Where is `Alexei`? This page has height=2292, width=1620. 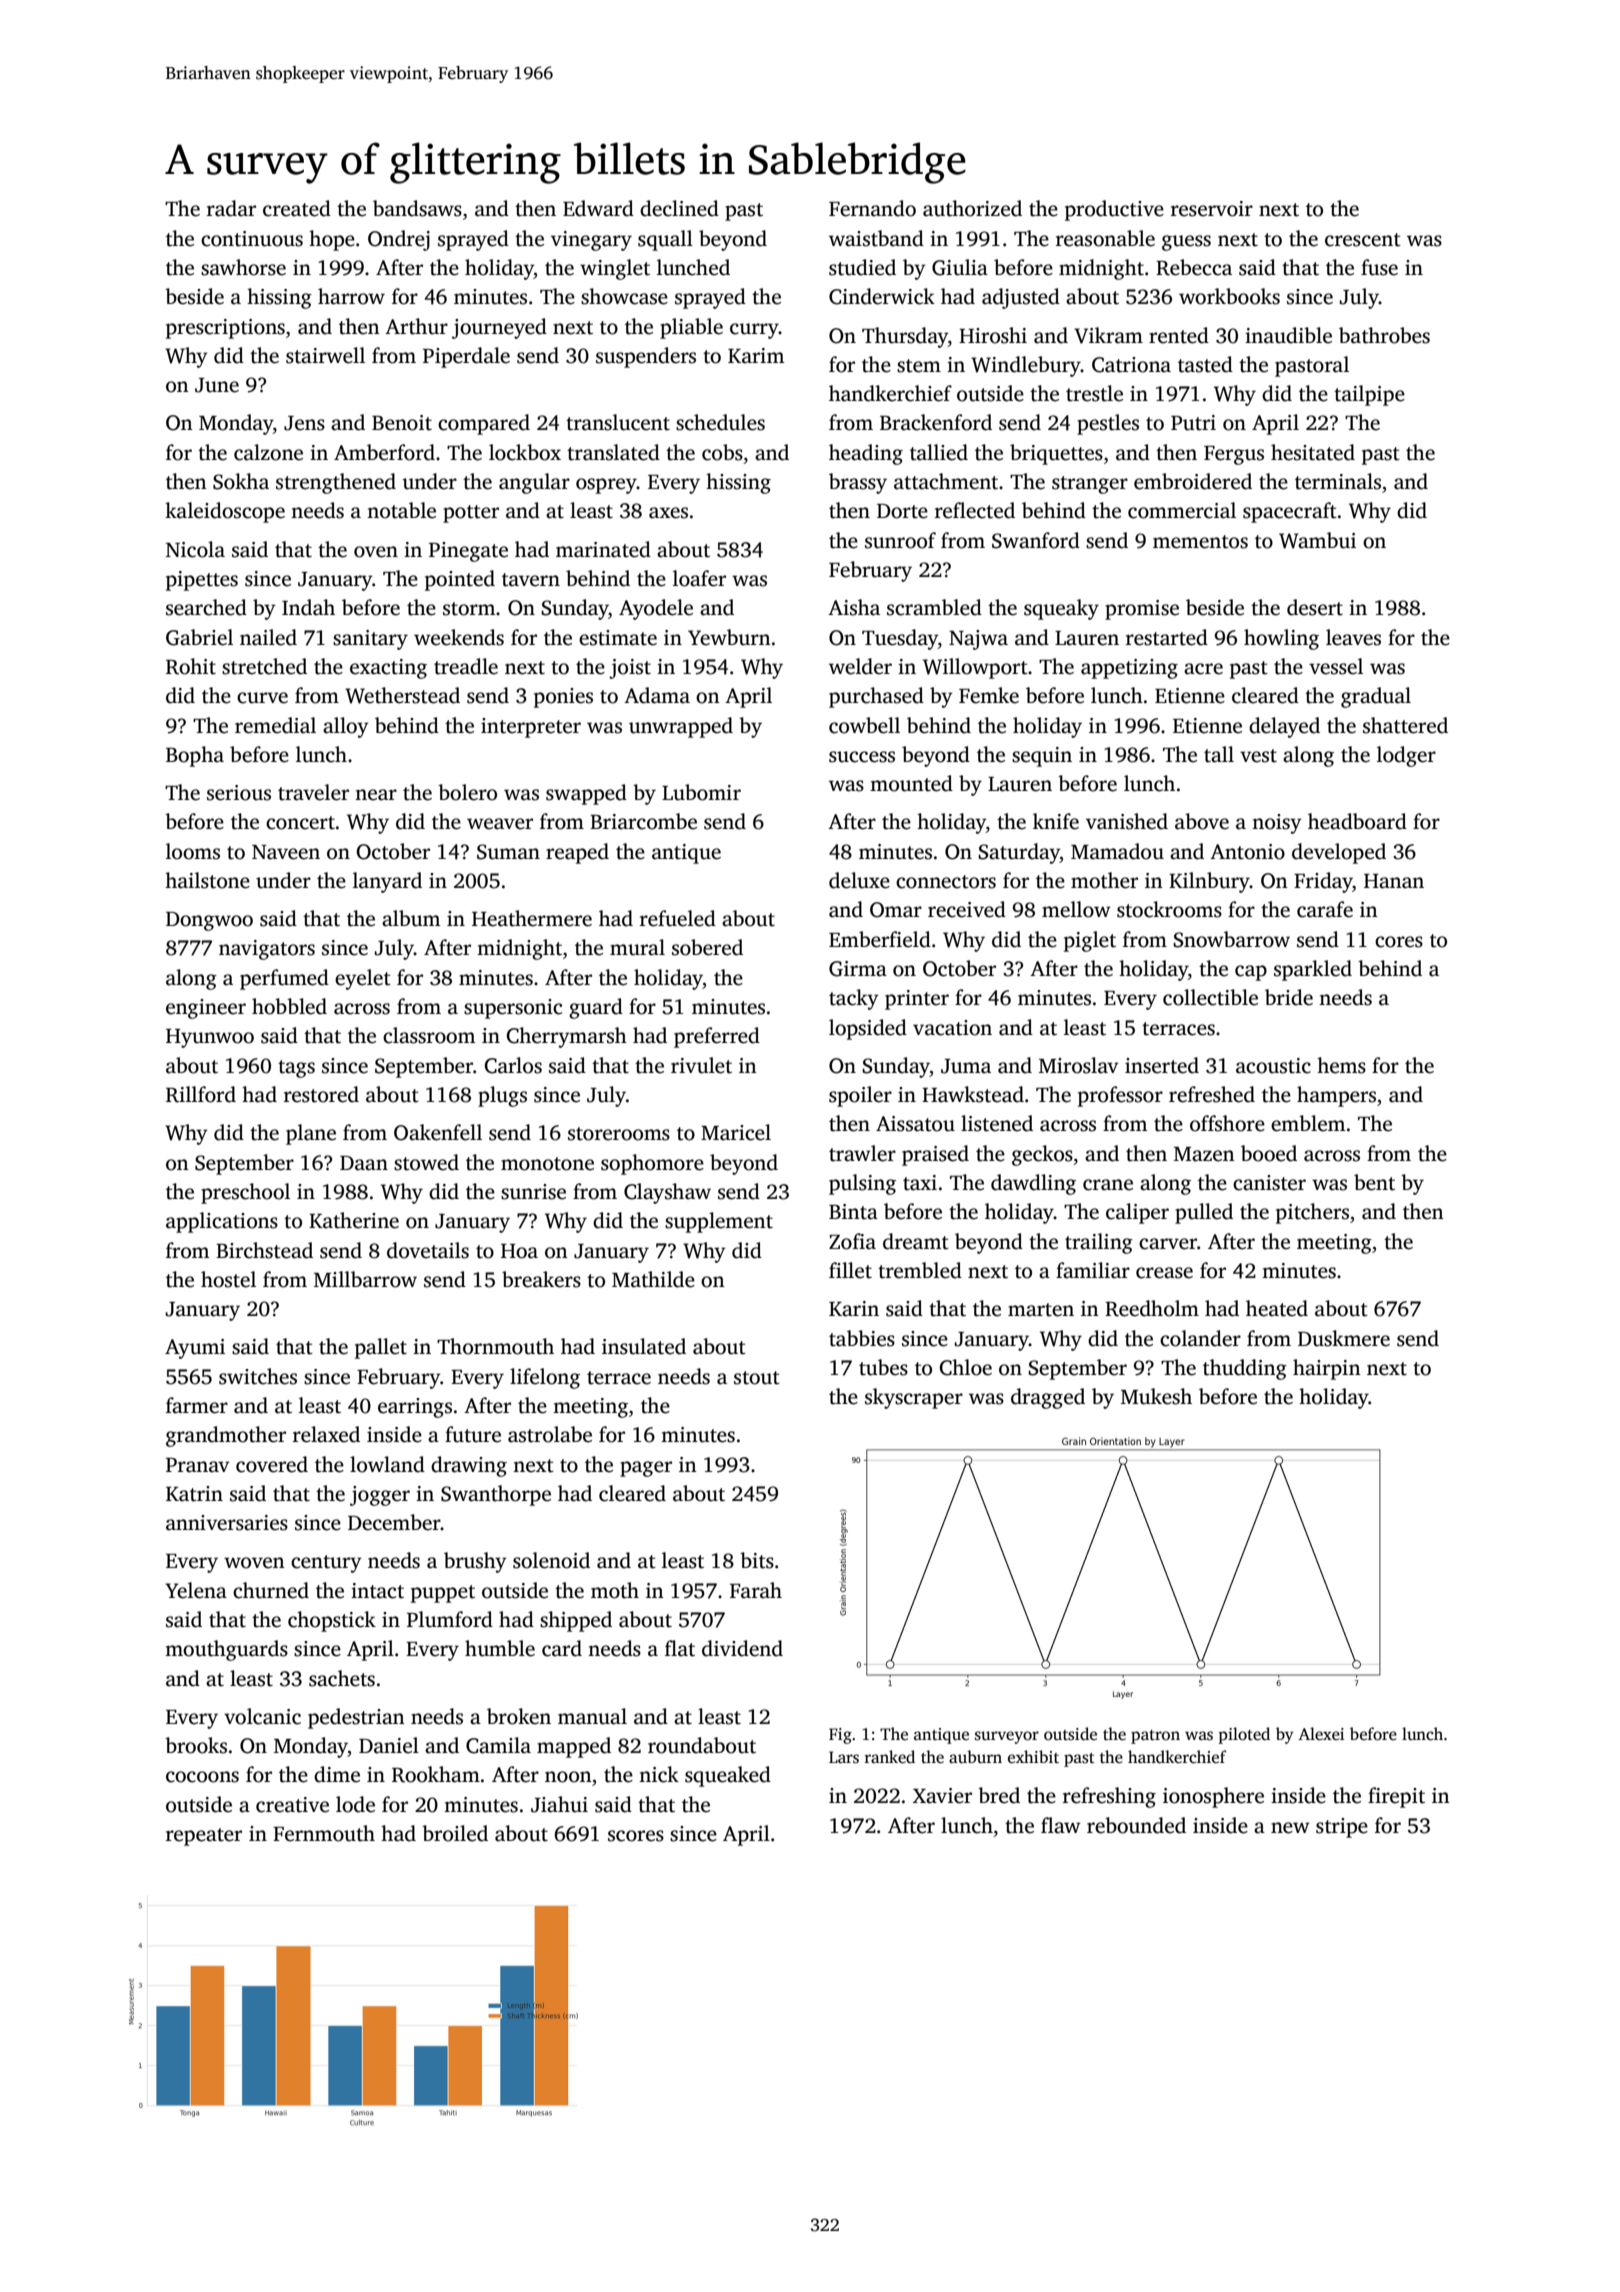 Alexei is located at coordinates (1321, 1734).
